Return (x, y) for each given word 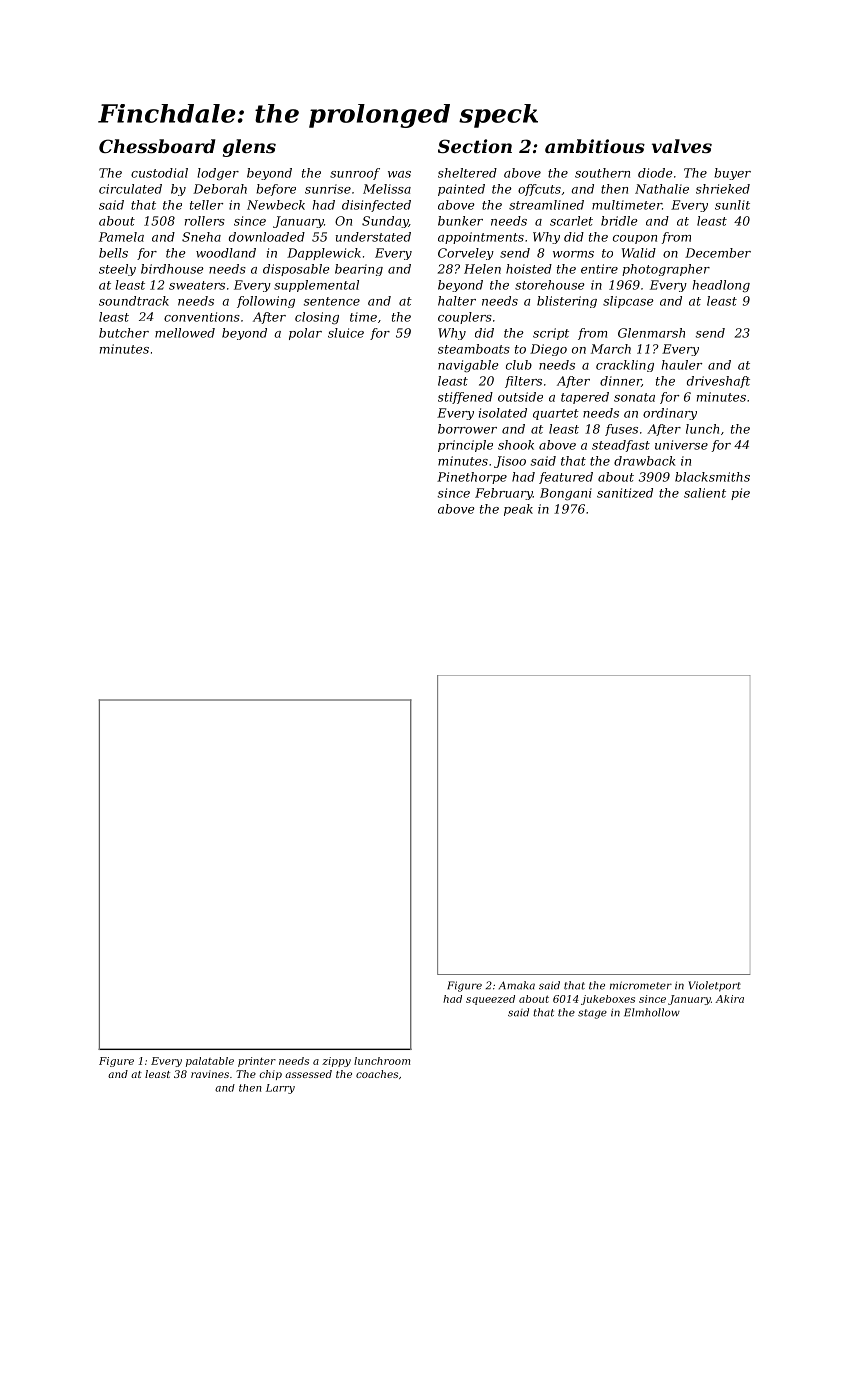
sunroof (355, 174)
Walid (639, 253)
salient (705, 493)
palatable (210, 1062)
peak (518, 510)
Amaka (517, 985)
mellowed (185, 333)
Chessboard (157, 146)
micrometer (641, 985)
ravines (210, 1074)
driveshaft (718, 382)
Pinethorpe (472, 478)
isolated (503, 413)
